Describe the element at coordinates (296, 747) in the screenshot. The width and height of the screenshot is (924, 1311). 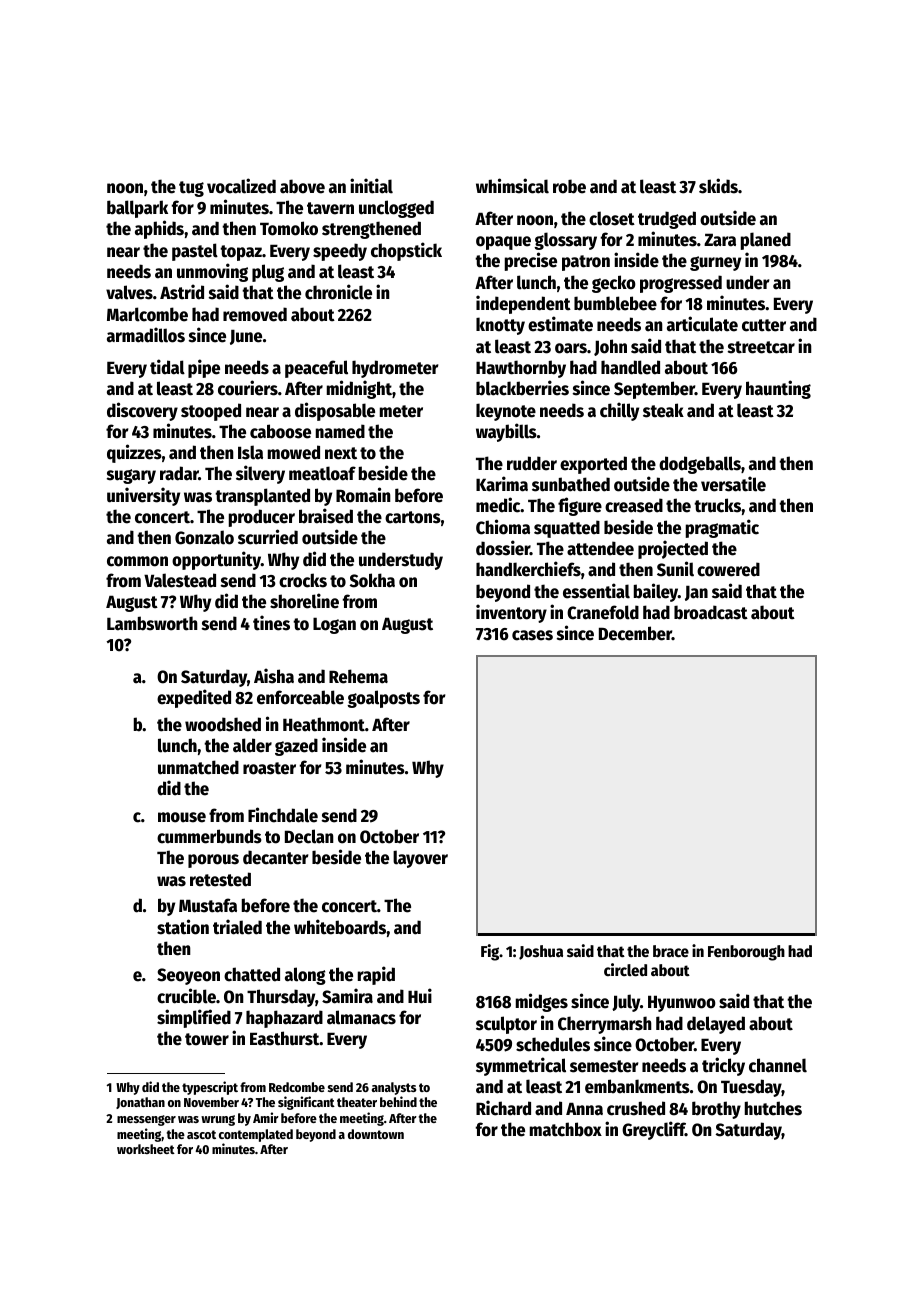
I see `gazed` at that location.
